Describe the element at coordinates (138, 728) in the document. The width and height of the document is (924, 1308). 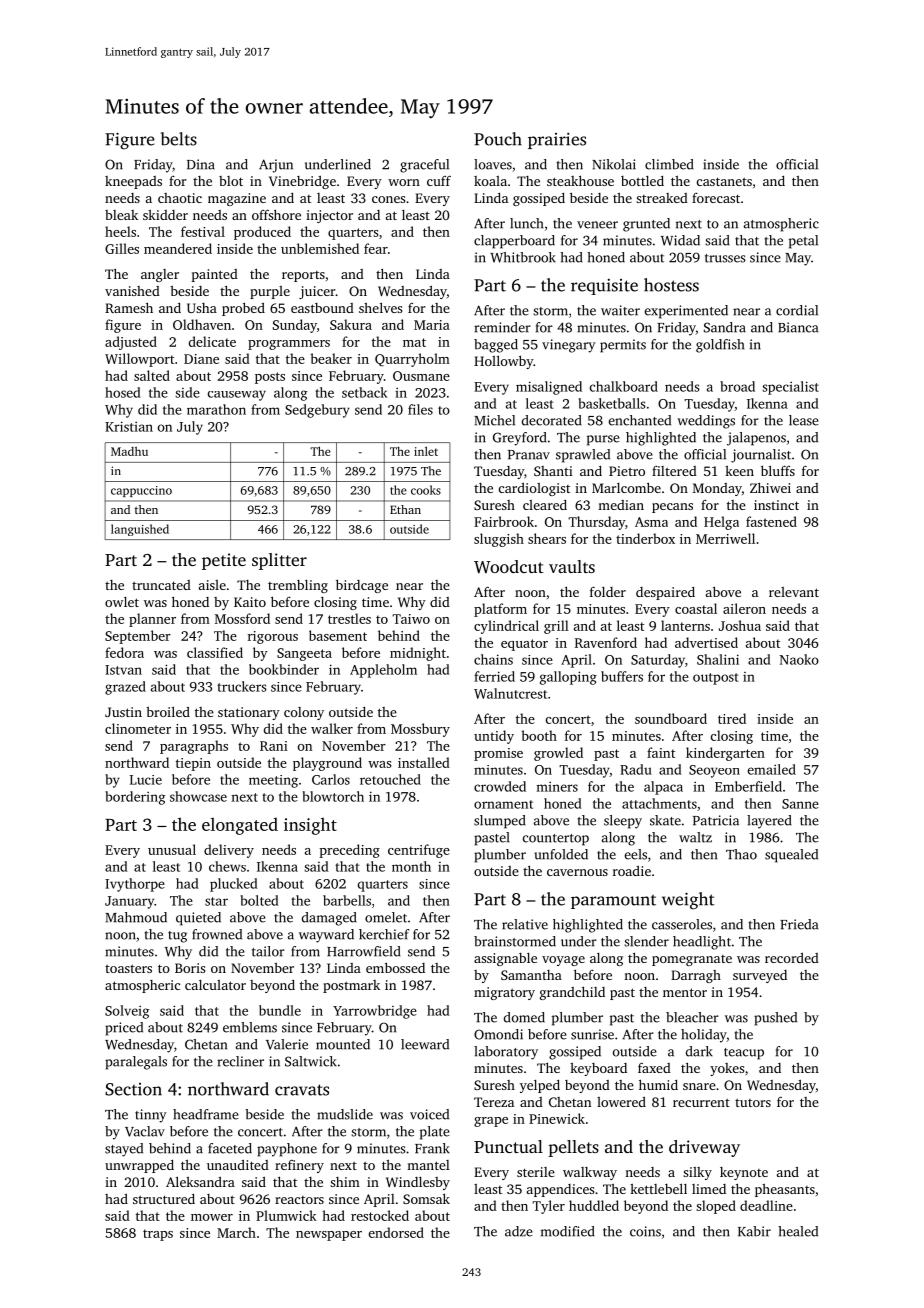
I see `clinometer` at that location.
